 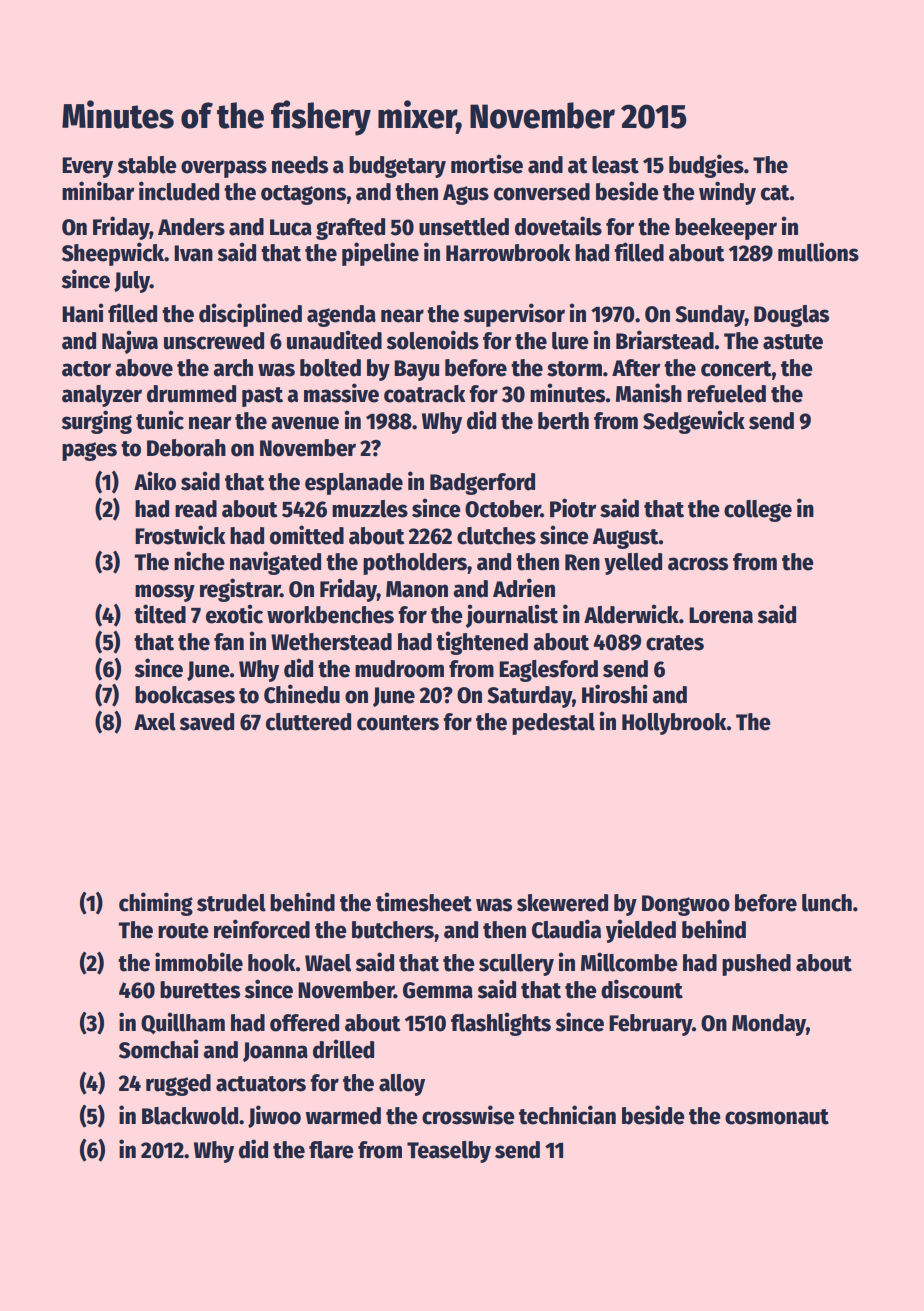 What do you see at coordinates (156, 904) in the screenshot?
I see `chiming` at bounding box center [156, 904].
